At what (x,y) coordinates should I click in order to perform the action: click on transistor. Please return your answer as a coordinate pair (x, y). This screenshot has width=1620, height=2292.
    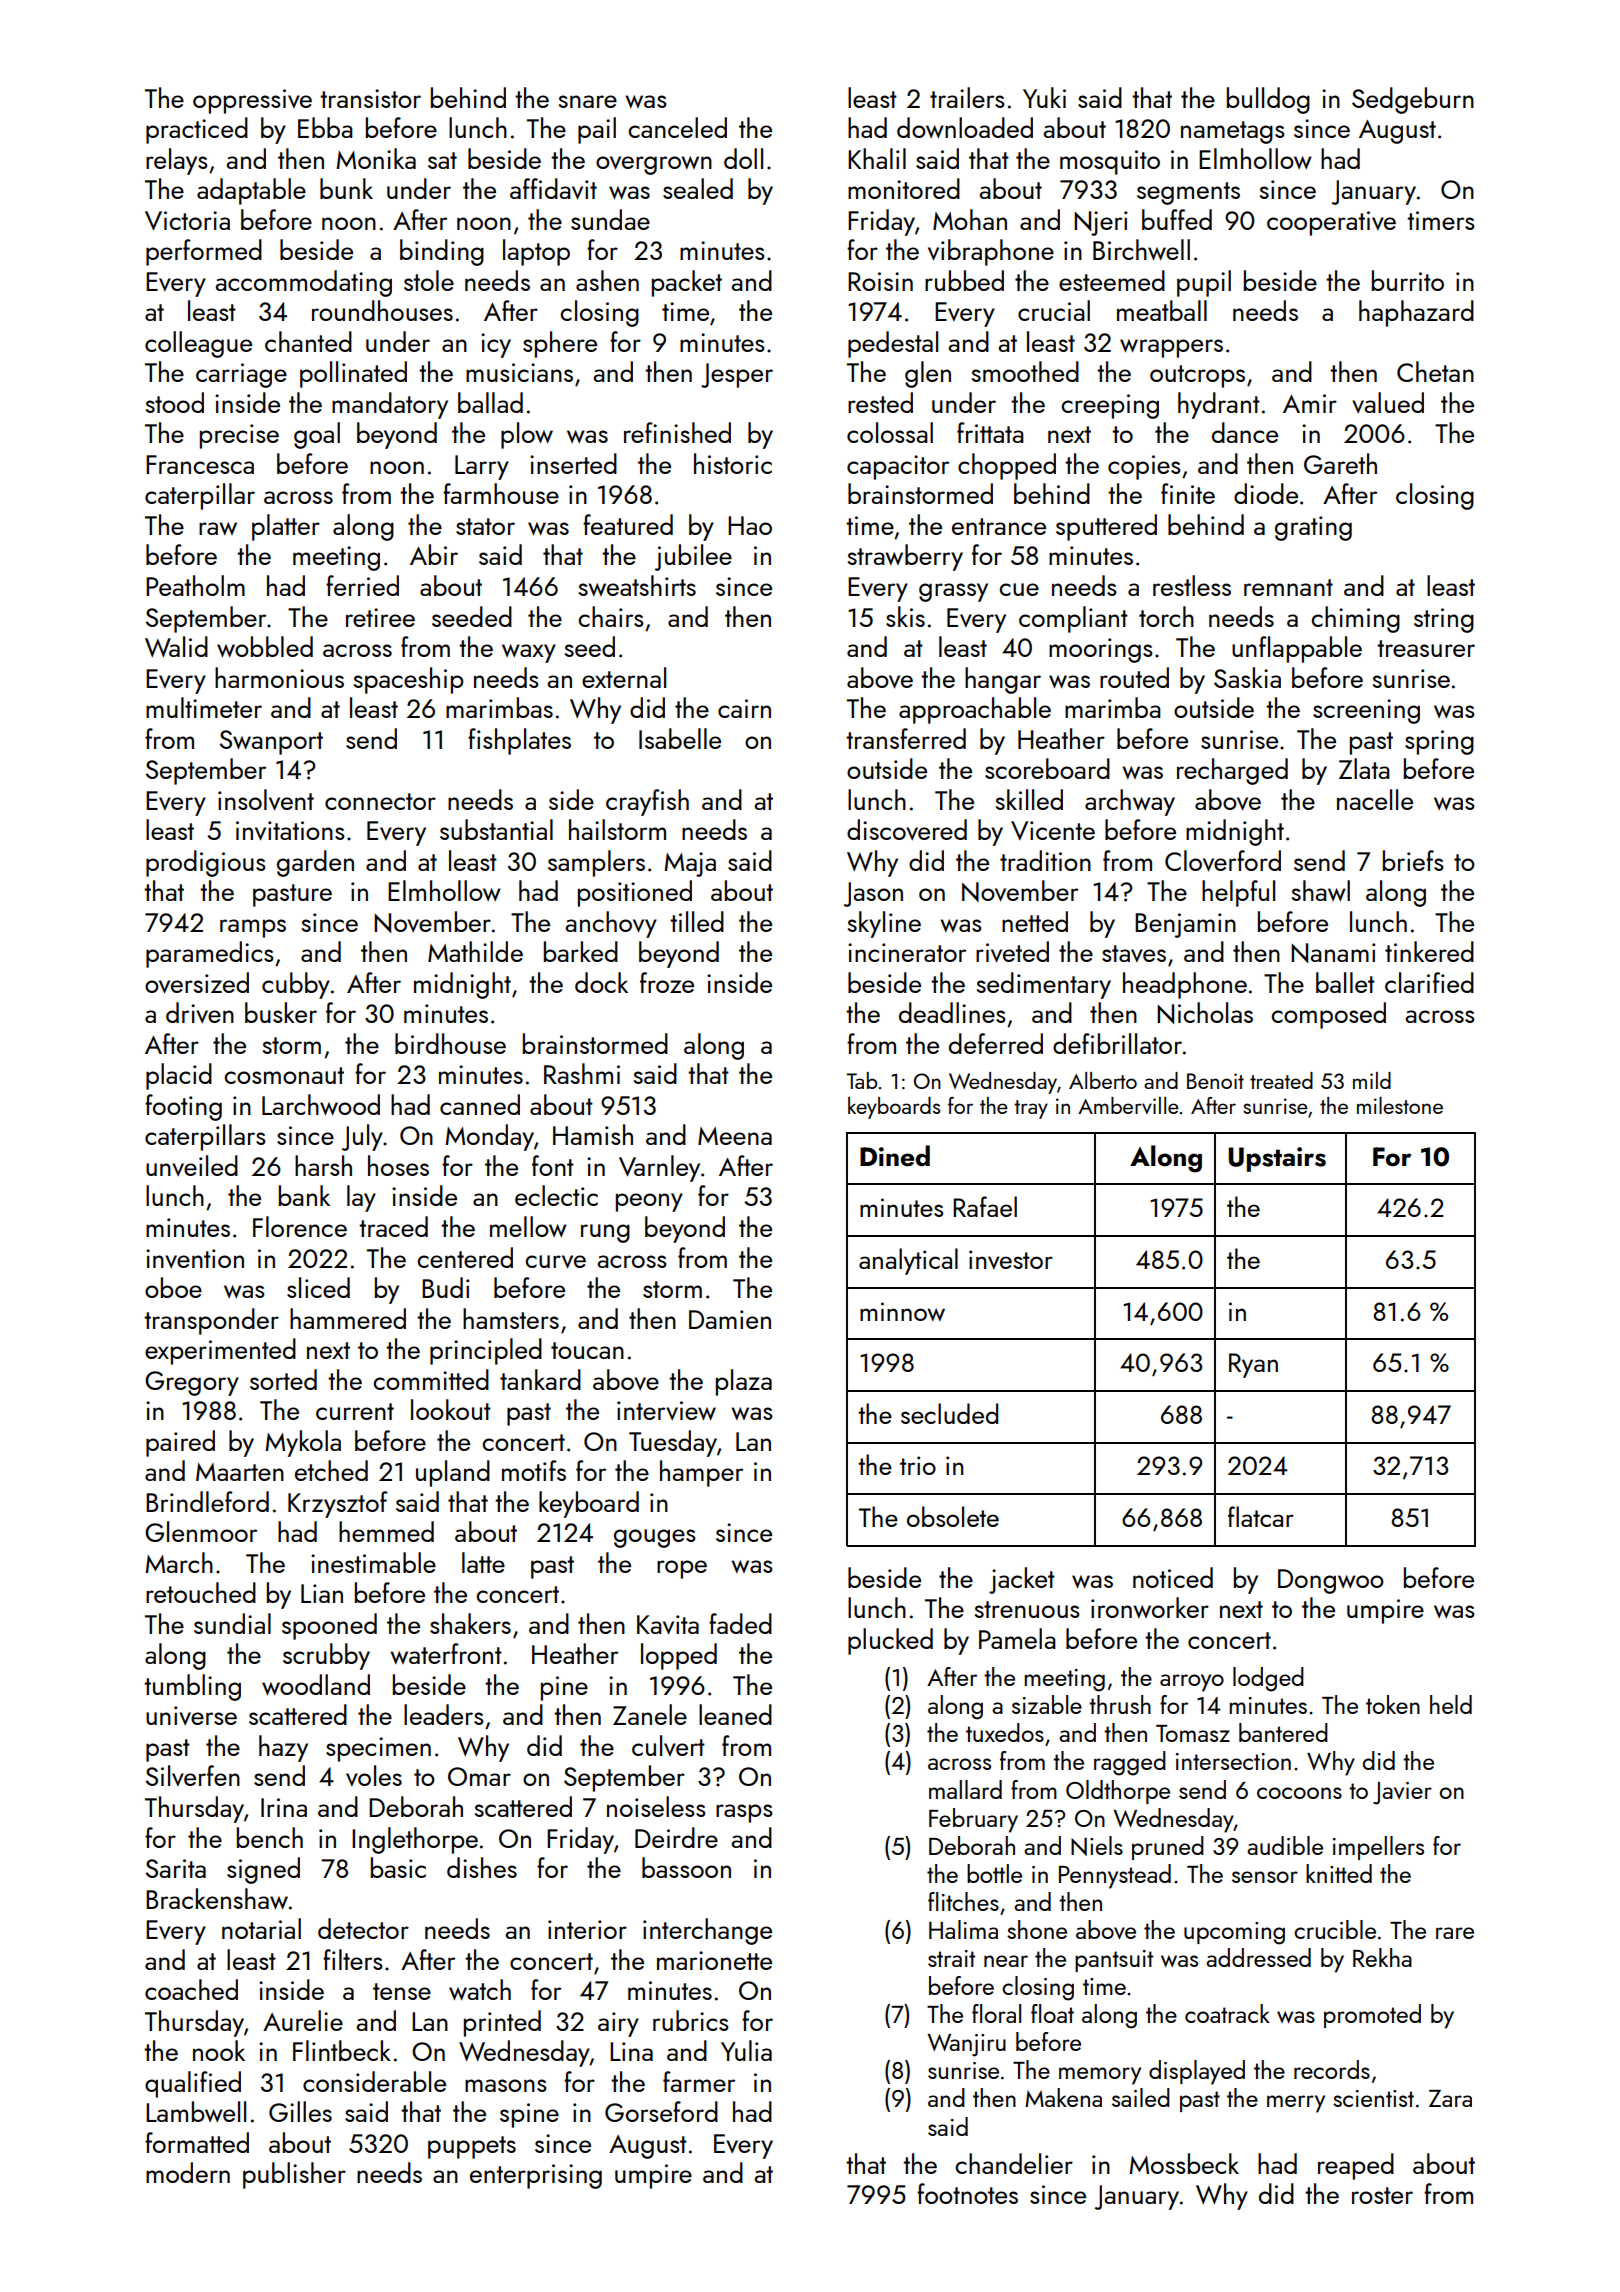
    Looking at the image, I should click on (370, 98).
